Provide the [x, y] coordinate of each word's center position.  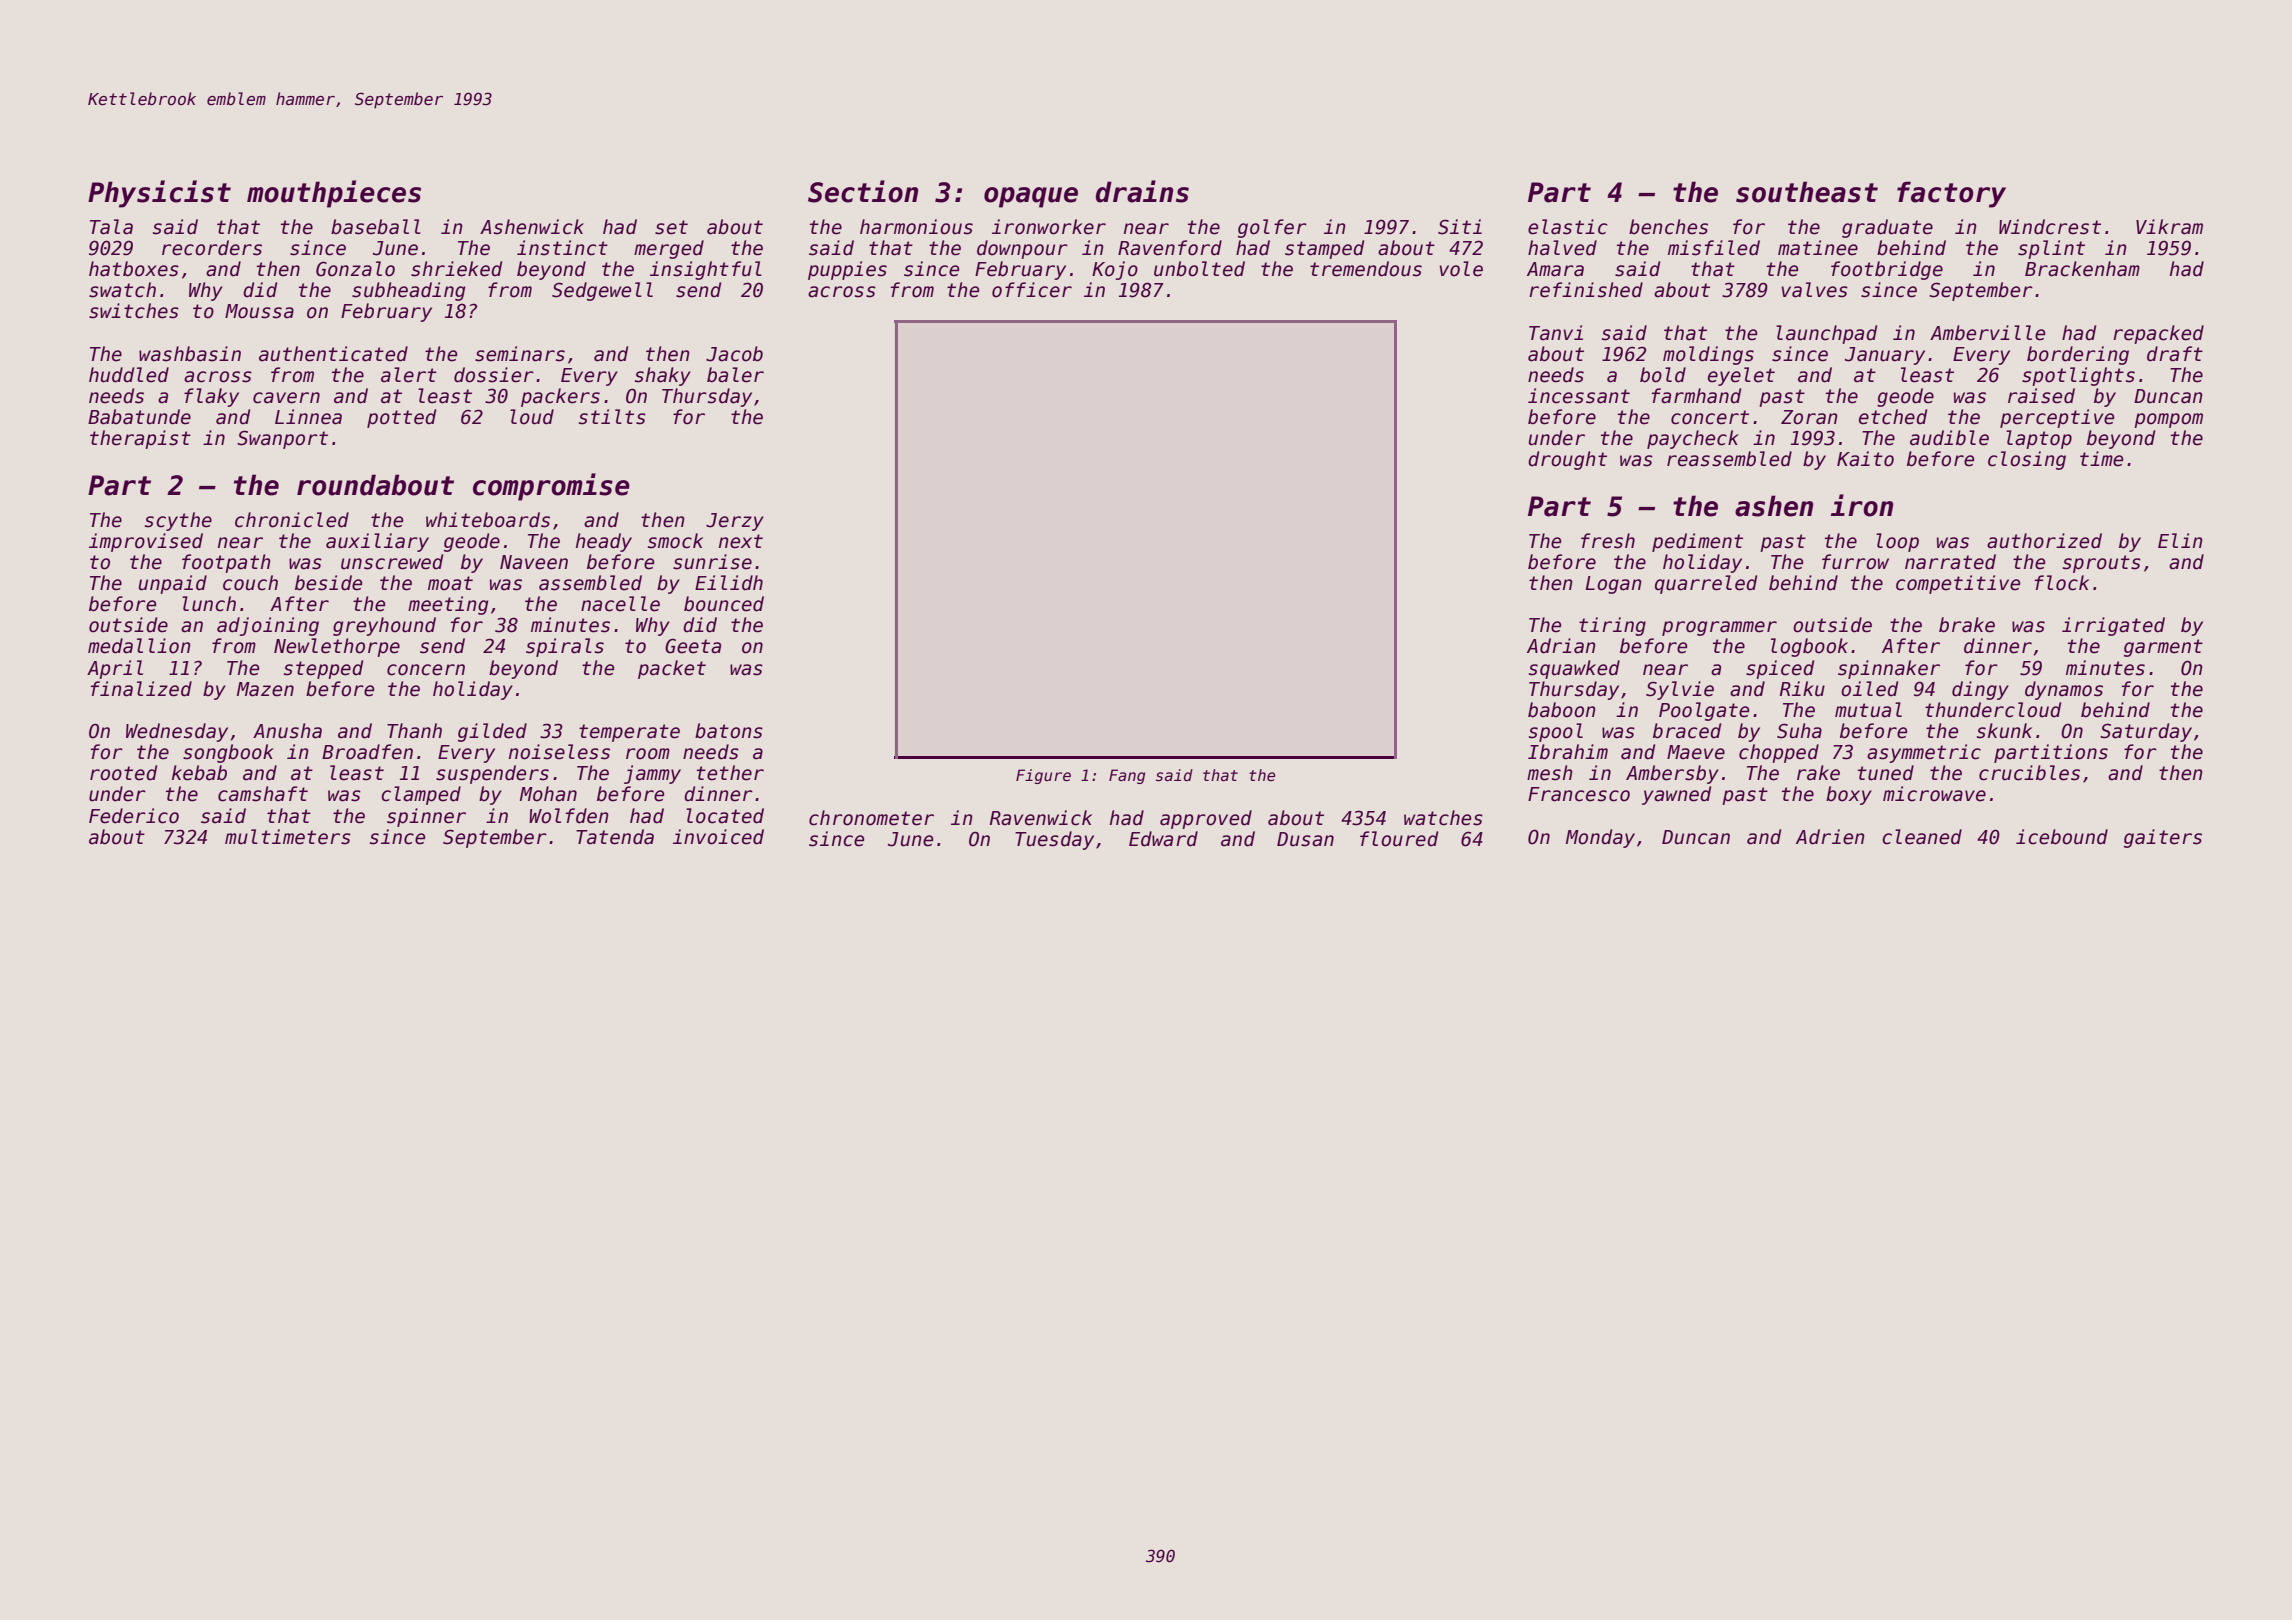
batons [729, 731]
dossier [494, 375]
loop [1897, 542]
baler [735, 375]
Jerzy [735, 522]
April [115, 669]
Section [863, 191]
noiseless [559, 752]
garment [2163, 648]
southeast [1807, 192]
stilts [612, 417]
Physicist [159, 194]
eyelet [1741, 376]
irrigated [2113, 626]
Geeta [693, 646]
